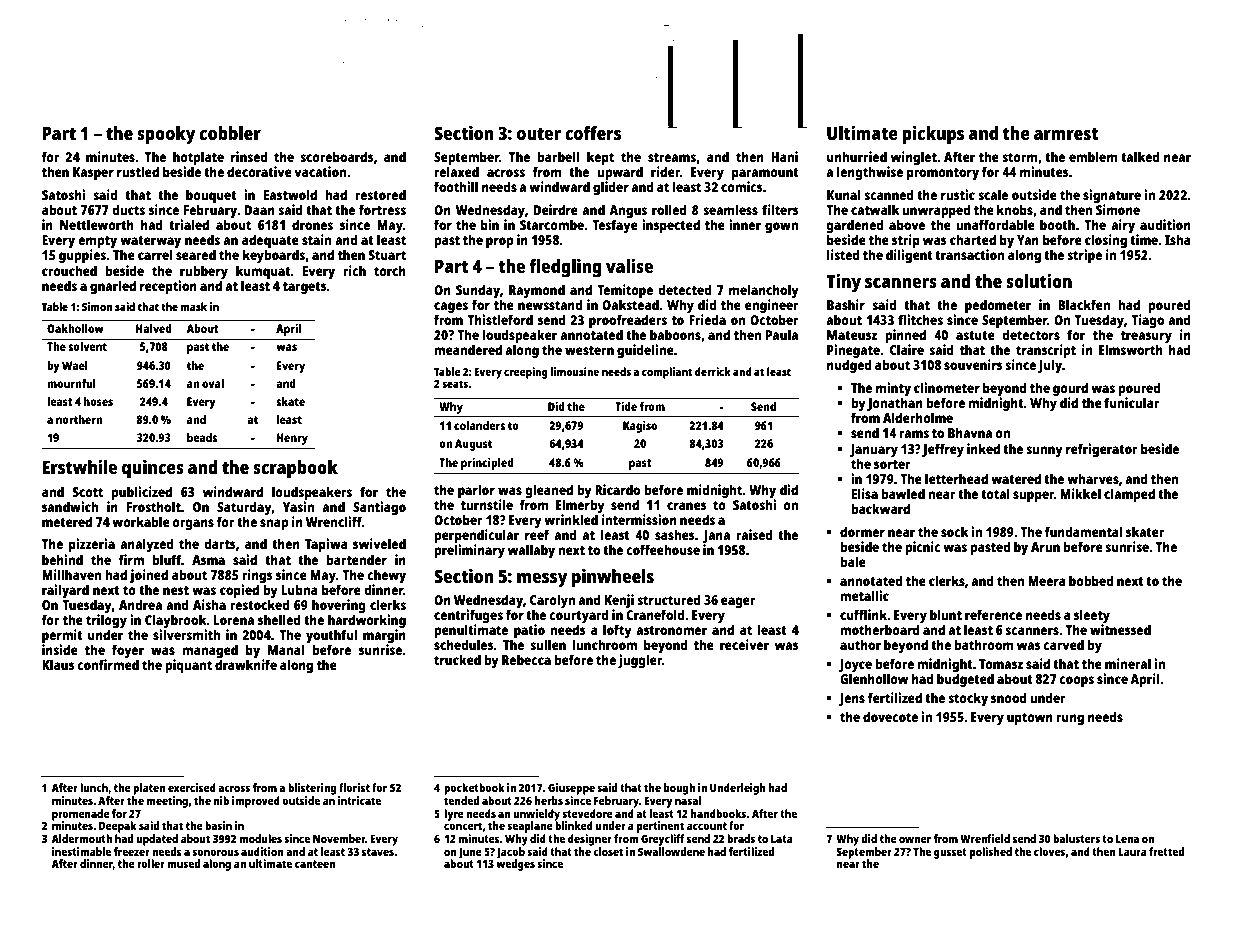  What do you see at coordinates (1091, 580) in the screenshot?
I see `bobbed` at bounding box center [1091, 580].
